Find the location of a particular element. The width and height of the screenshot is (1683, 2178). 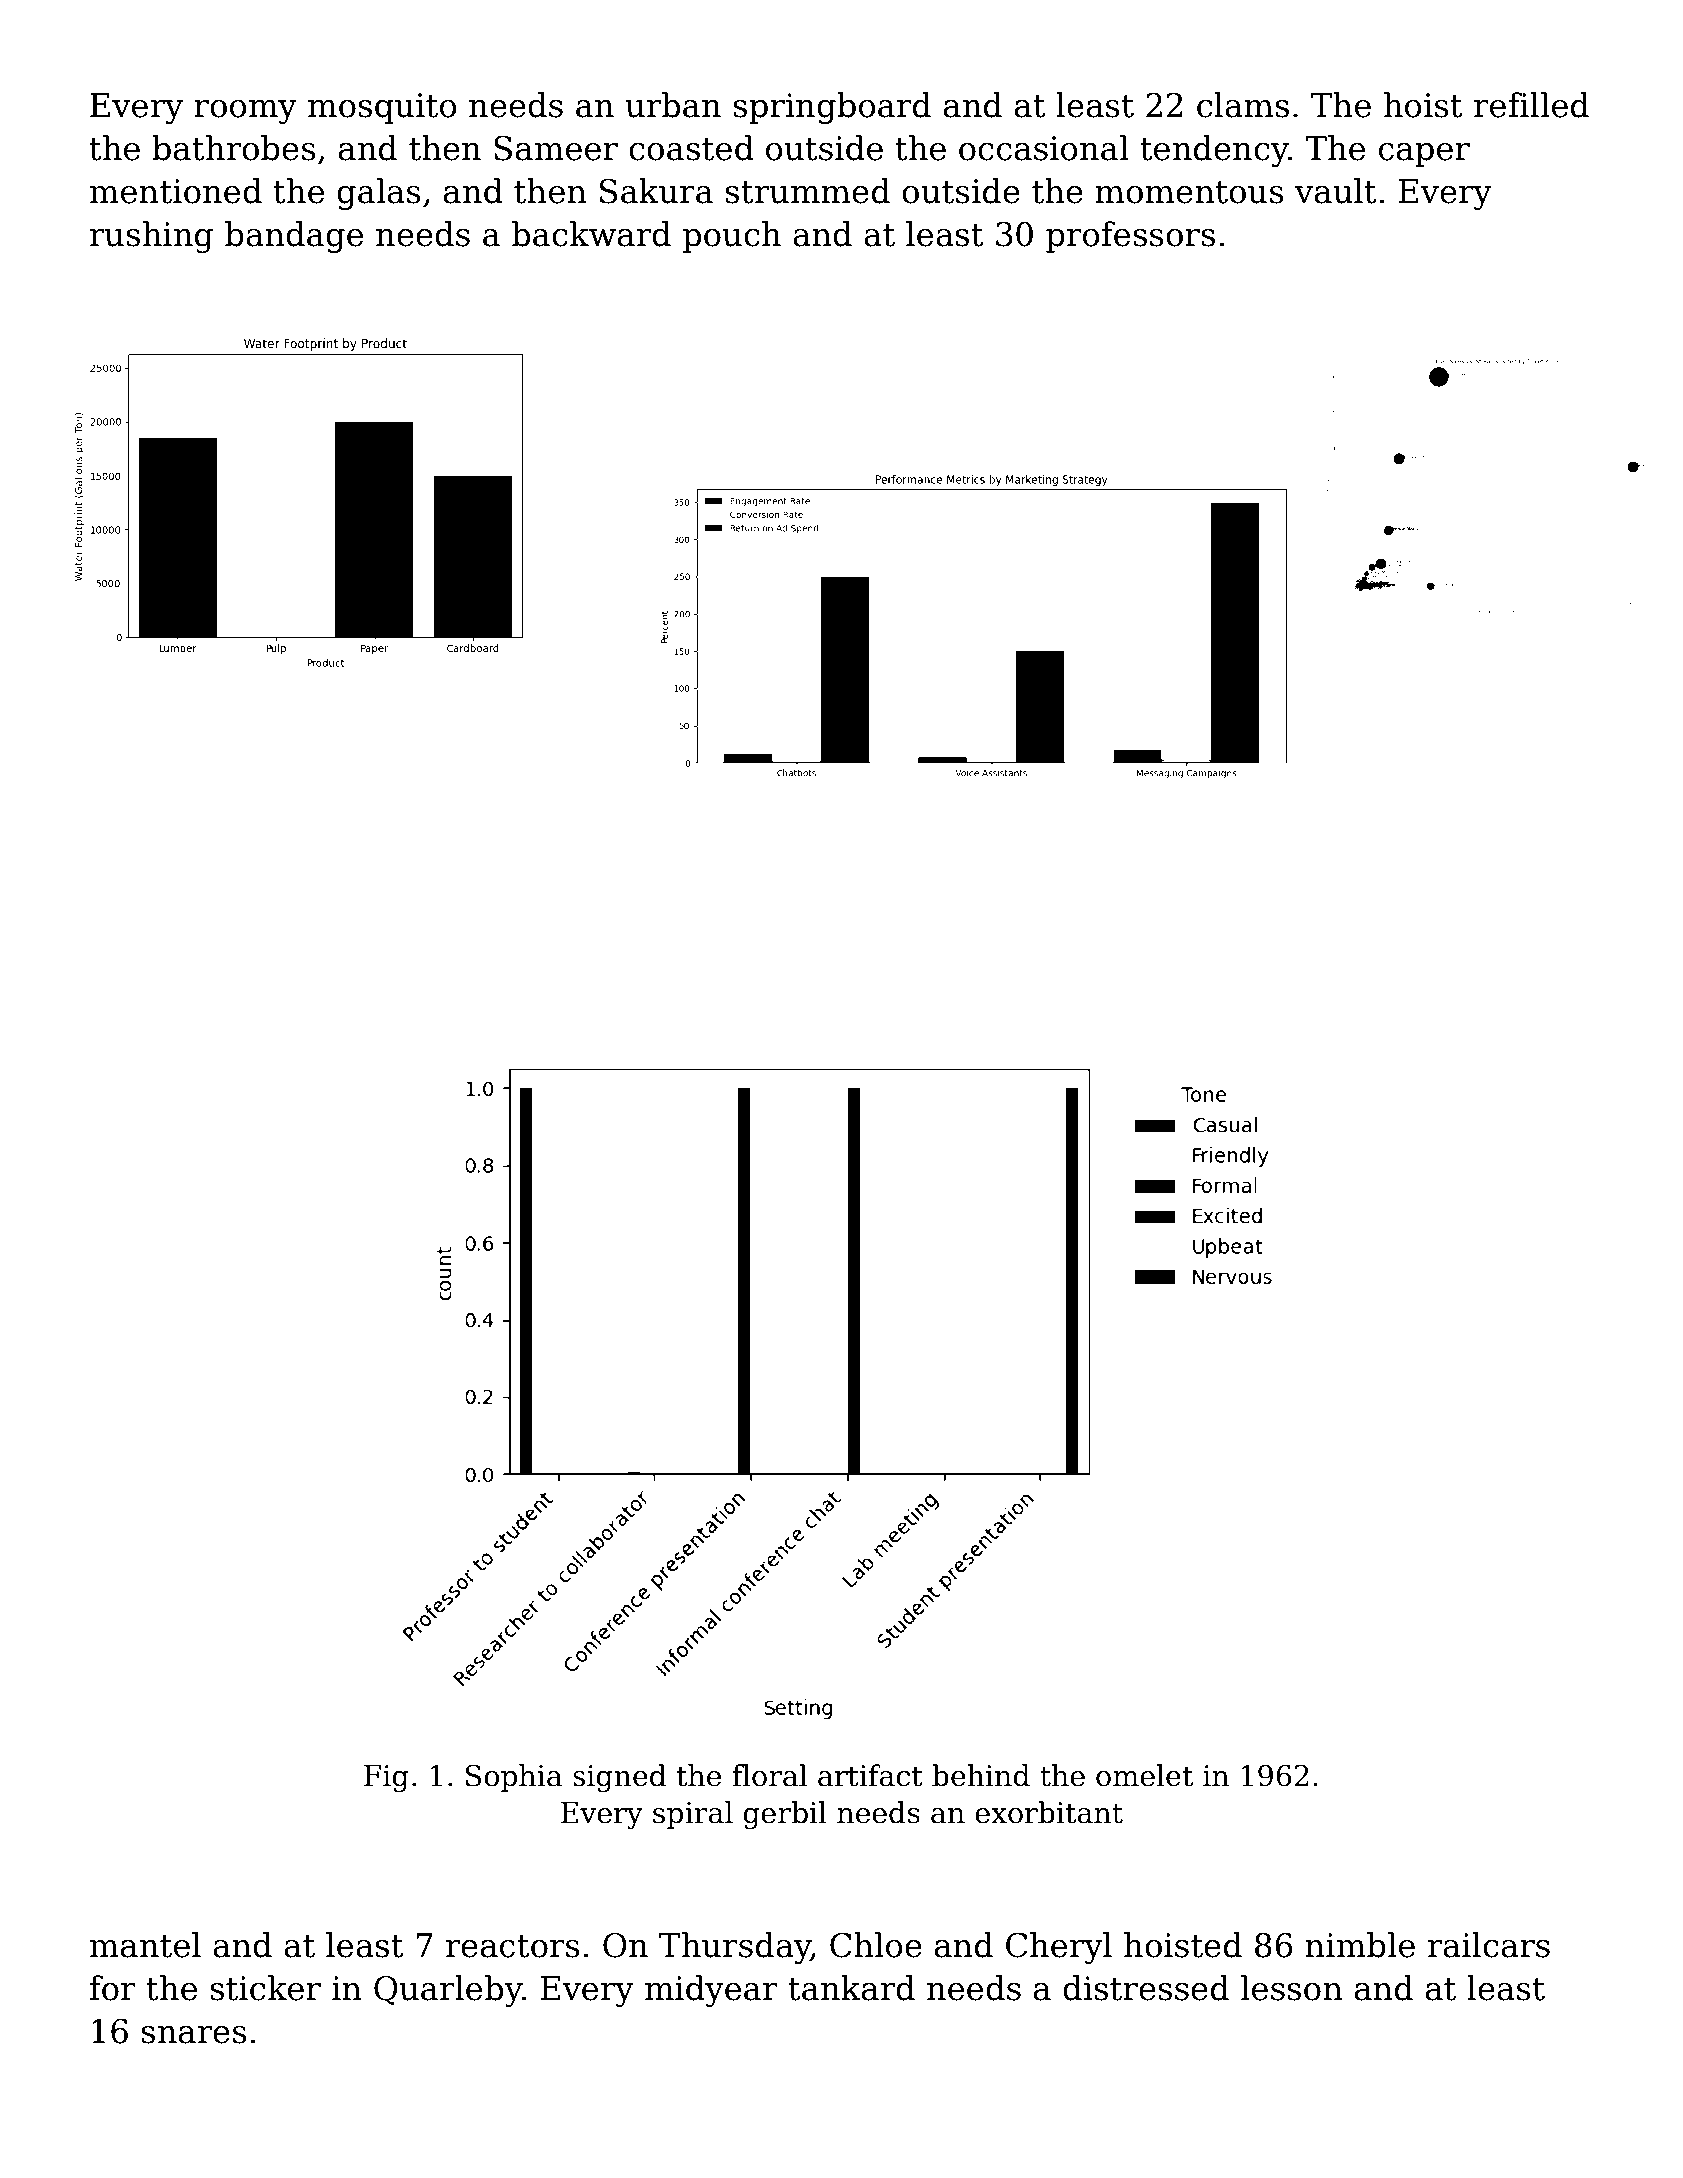

nimble is located at coordinates (1360, 1945).
